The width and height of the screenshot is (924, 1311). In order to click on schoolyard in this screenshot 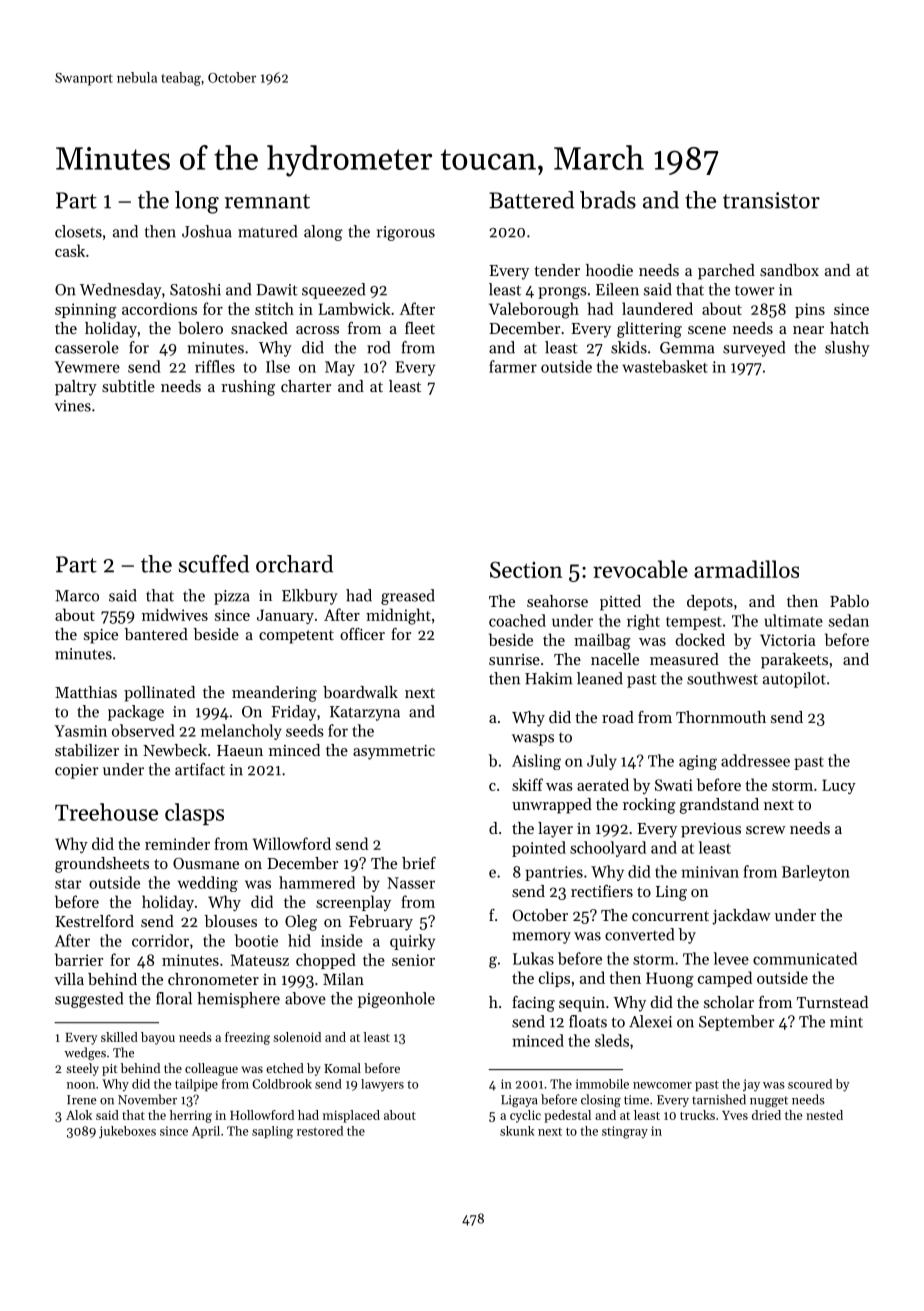, I will do `click(608, 849)`.
